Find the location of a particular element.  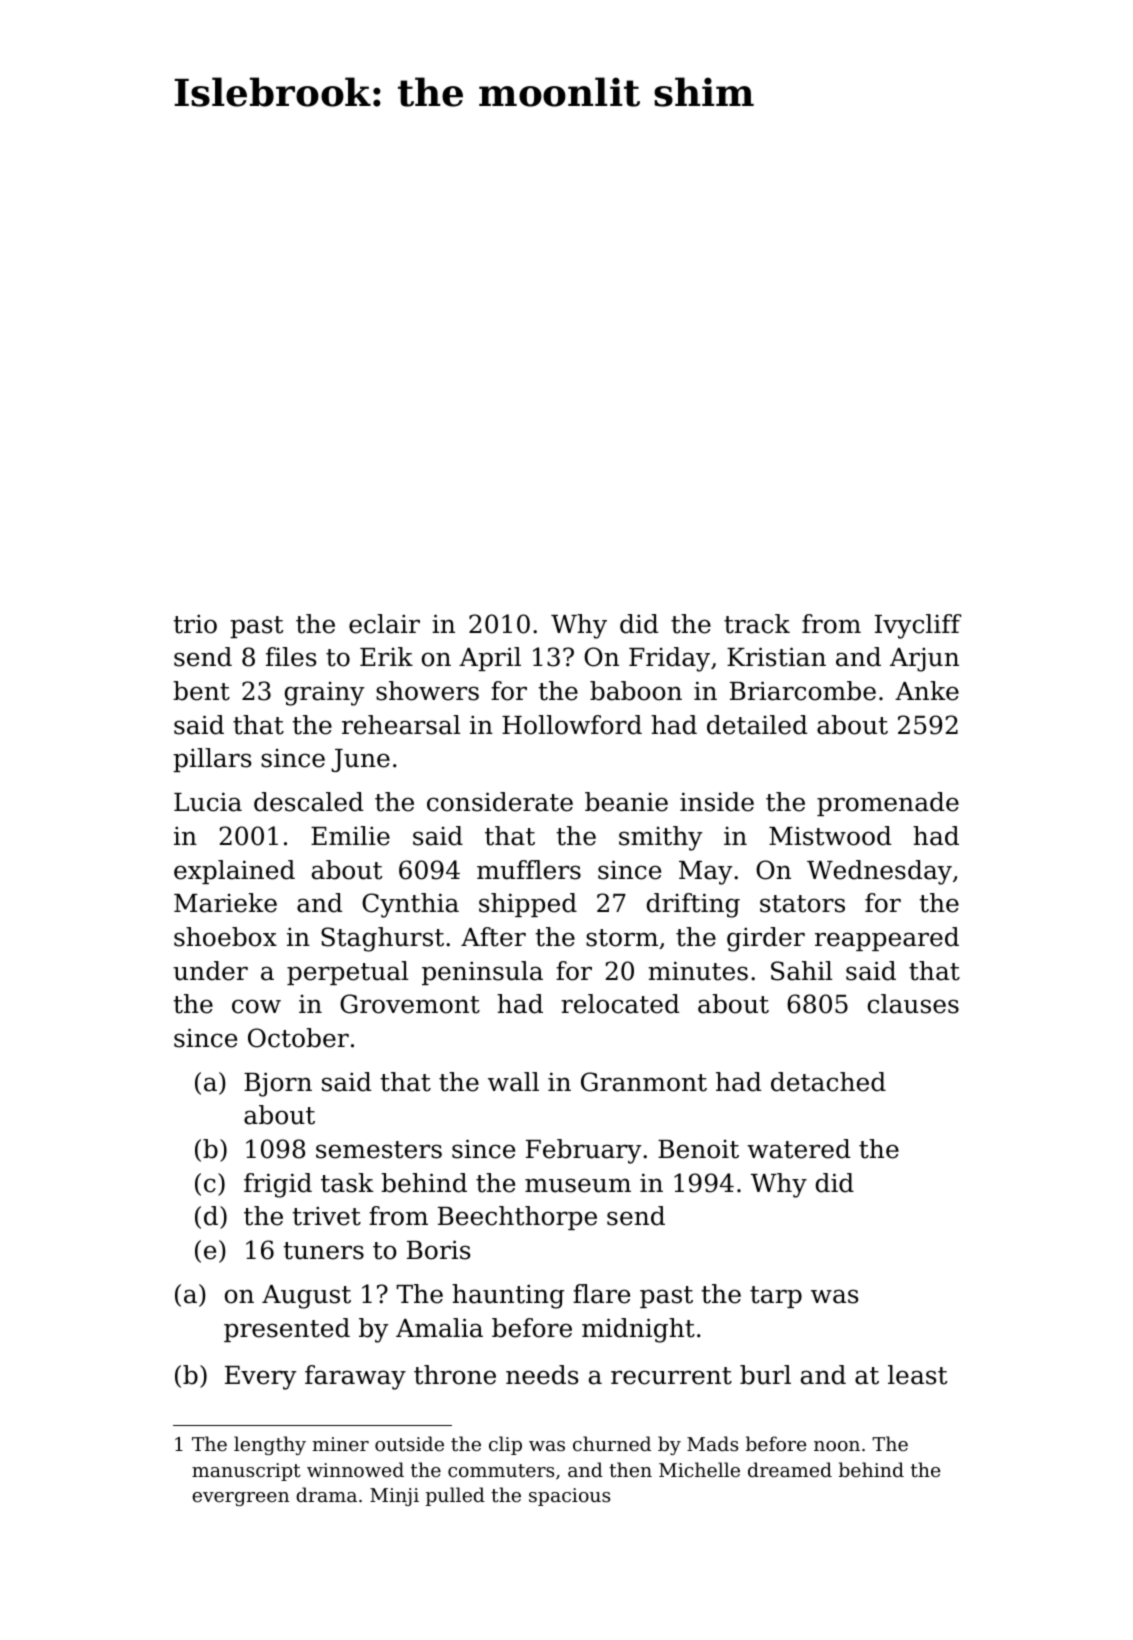

promenade is located at coordinates (888, 804).
